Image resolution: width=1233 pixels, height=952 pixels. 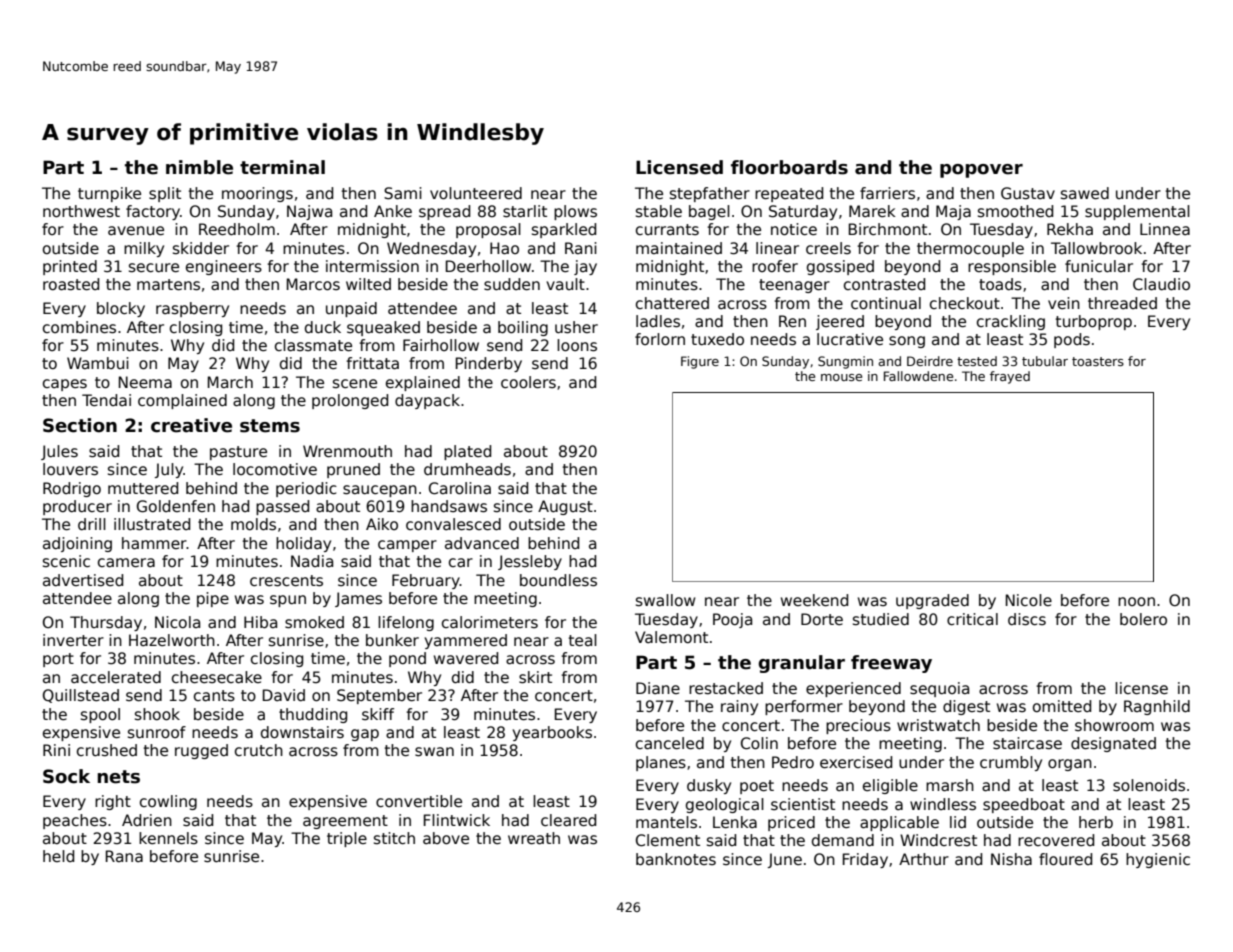 I want to click on maintained, so click(x=679, y=248).
